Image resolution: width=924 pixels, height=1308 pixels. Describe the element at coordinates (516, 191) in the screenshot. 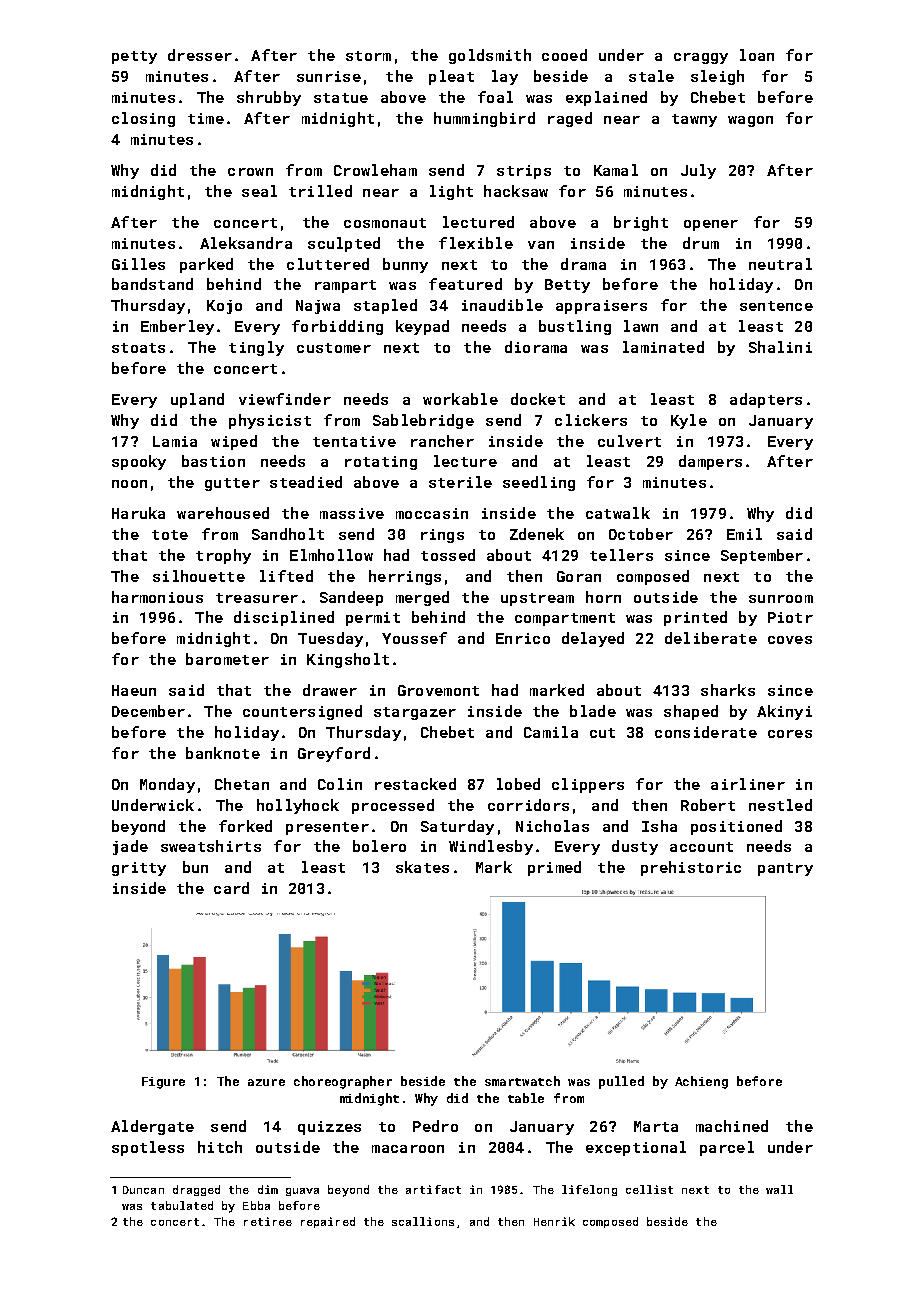

I see `hacksaw` at that location.
